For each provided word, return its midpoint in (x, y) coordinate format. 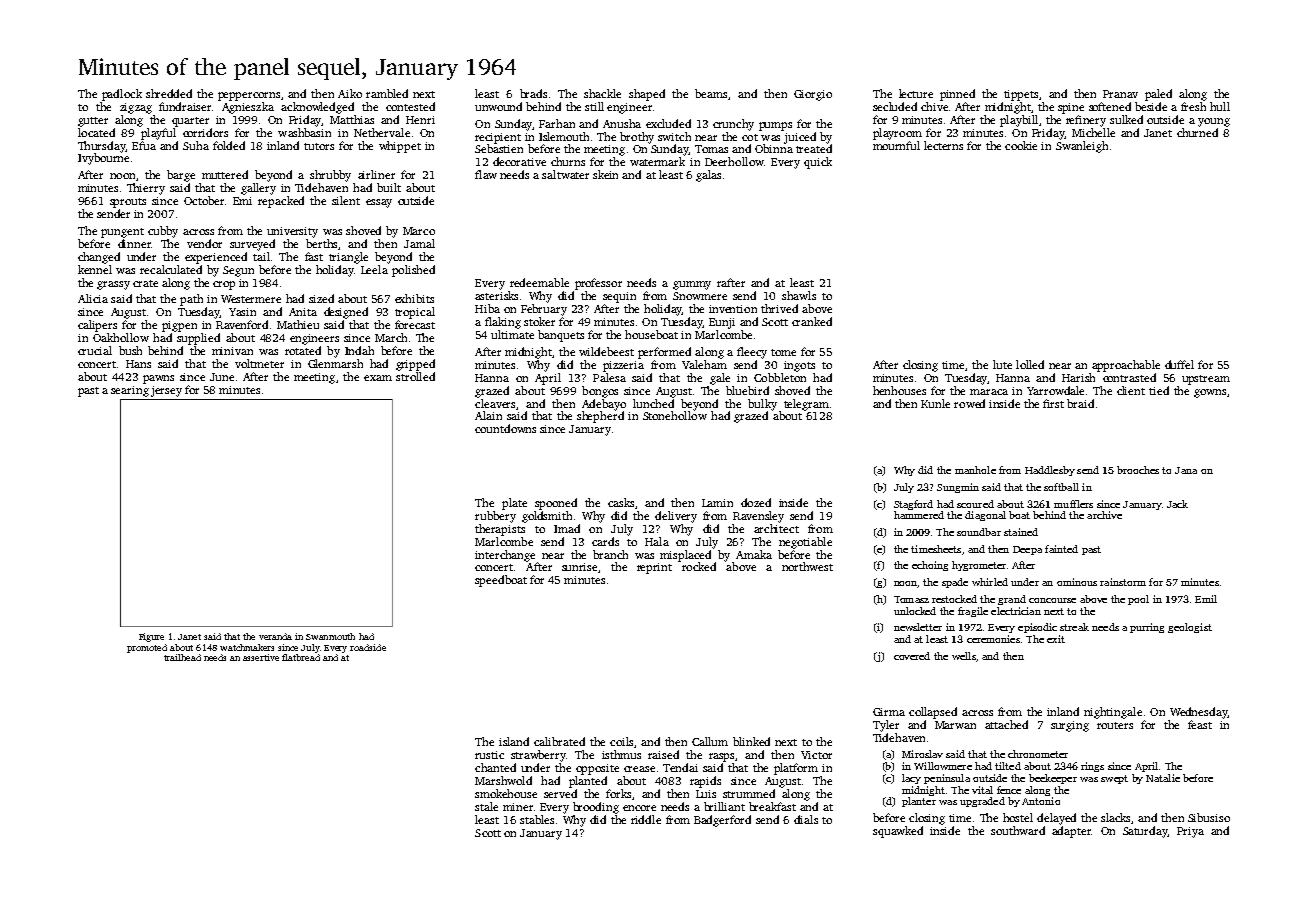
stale (486, 806)
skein (605, 174)
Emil (1206, 599)
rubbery (495, 517)
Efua (144, 145)
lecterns (943, 145)
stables (537, 819)
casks (621, 502)
